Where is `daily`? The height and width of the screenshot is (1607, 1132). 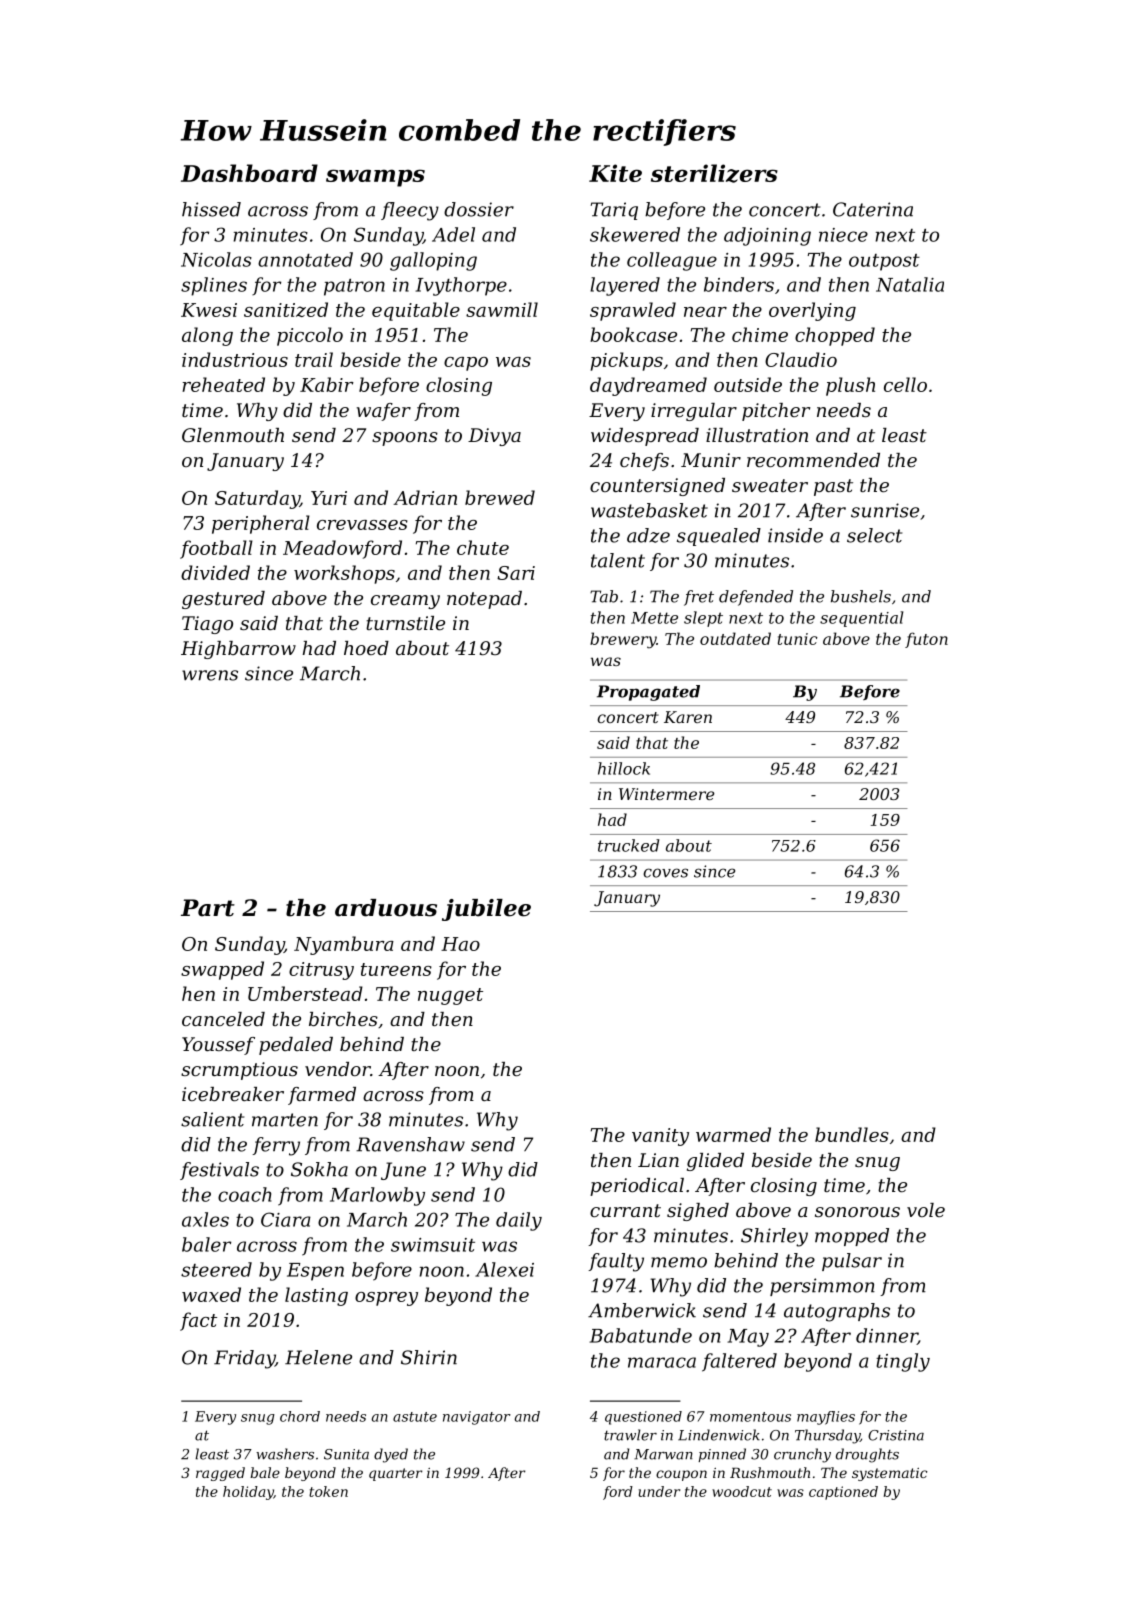 daily is located at coordinates (519, 1221).
